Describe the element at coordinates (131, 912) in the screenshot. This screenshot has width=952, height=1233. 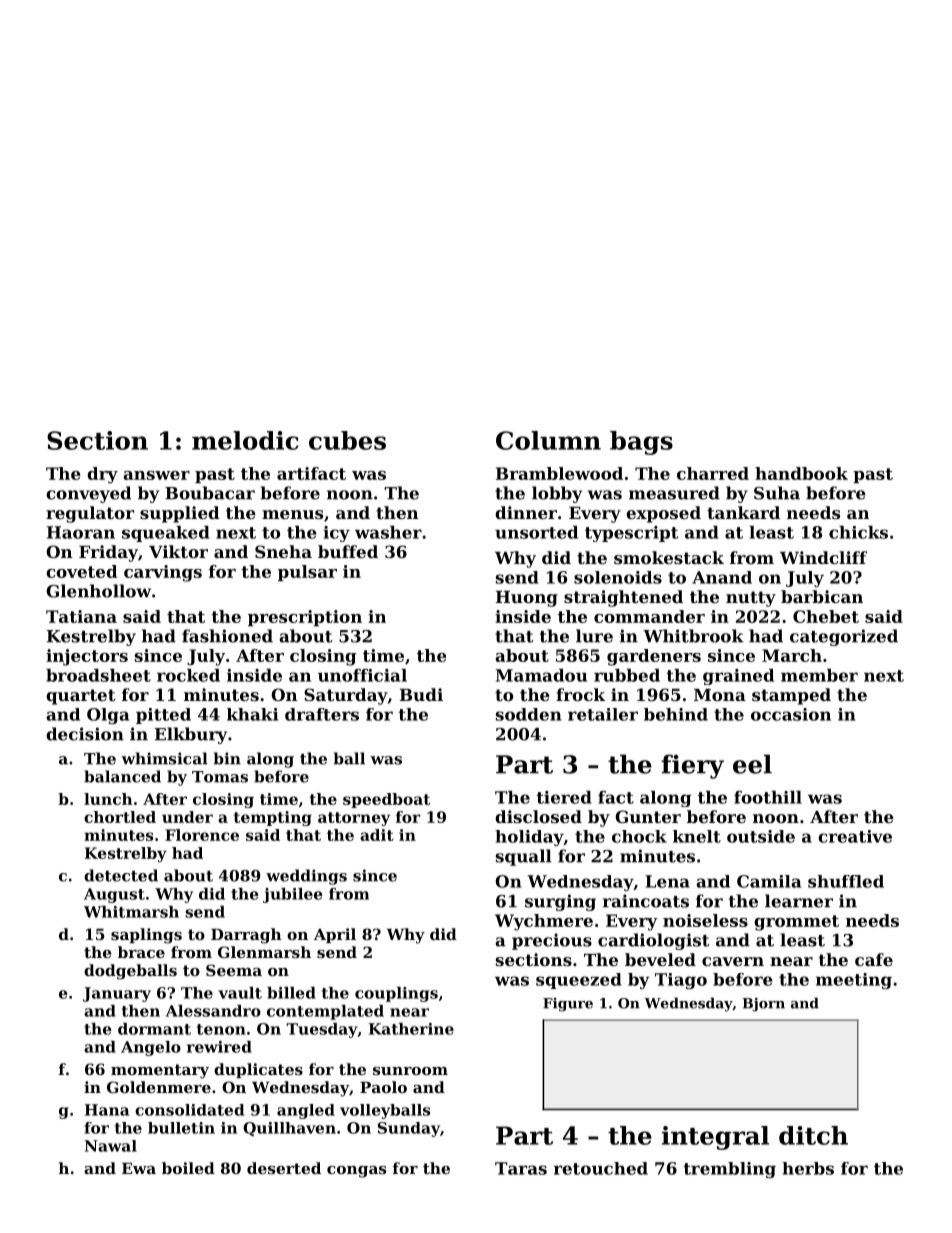
I see `Whitmarsh` at that location.
